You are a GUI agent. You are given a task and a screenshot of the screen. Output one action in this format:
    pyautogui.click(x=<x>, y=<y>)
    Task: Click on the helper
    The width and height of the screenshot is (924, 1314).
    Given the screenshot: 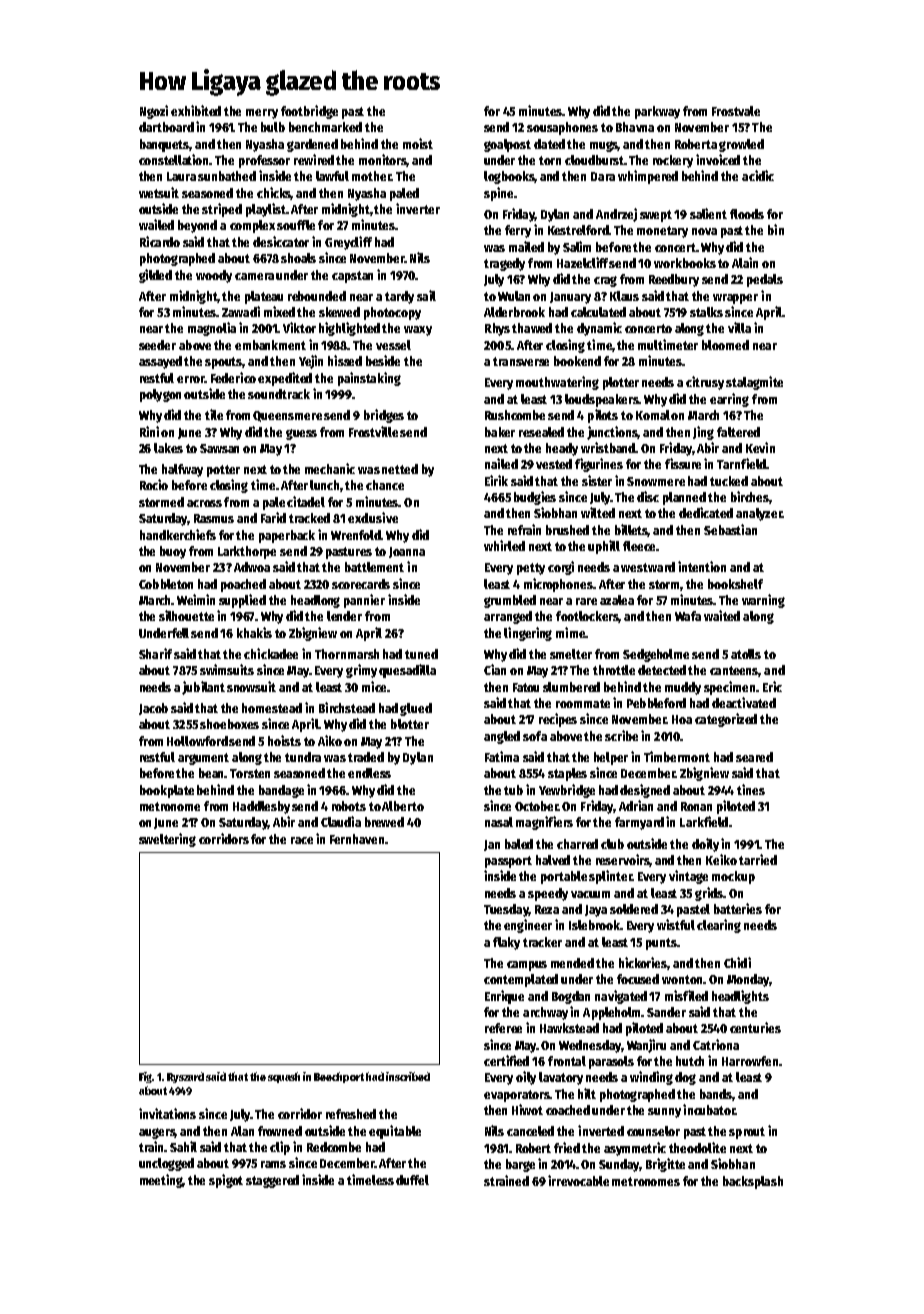 What is the action you would take?
    pyautogui.click(x=611, y=758)
